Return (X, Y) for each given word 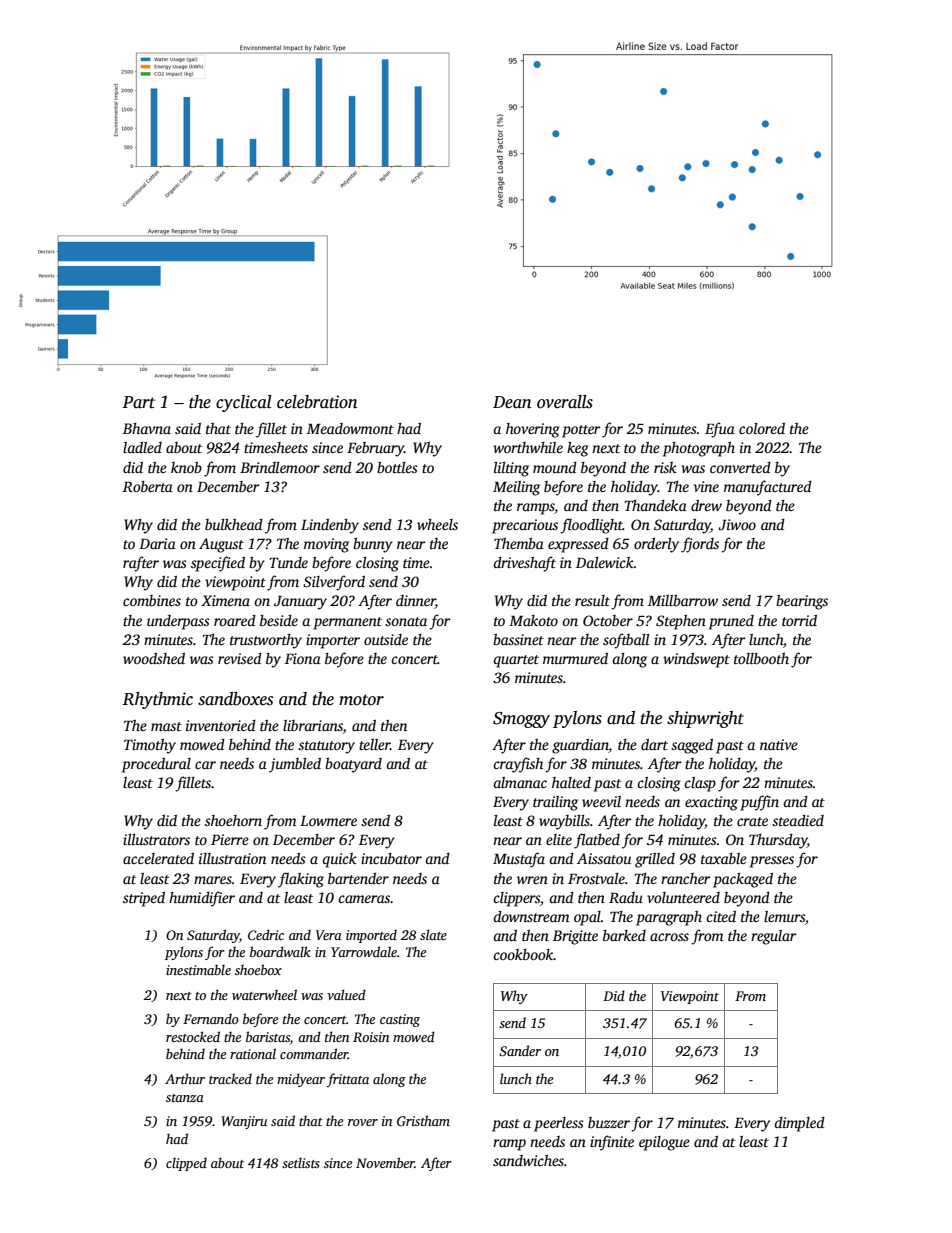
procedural (156, 765)
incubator (391, 858)
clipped (186, 1164)
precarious (525, 526)
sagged (692, 746)
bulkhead (234, 524)
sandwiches (528, 1160)
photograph (699, 449)
